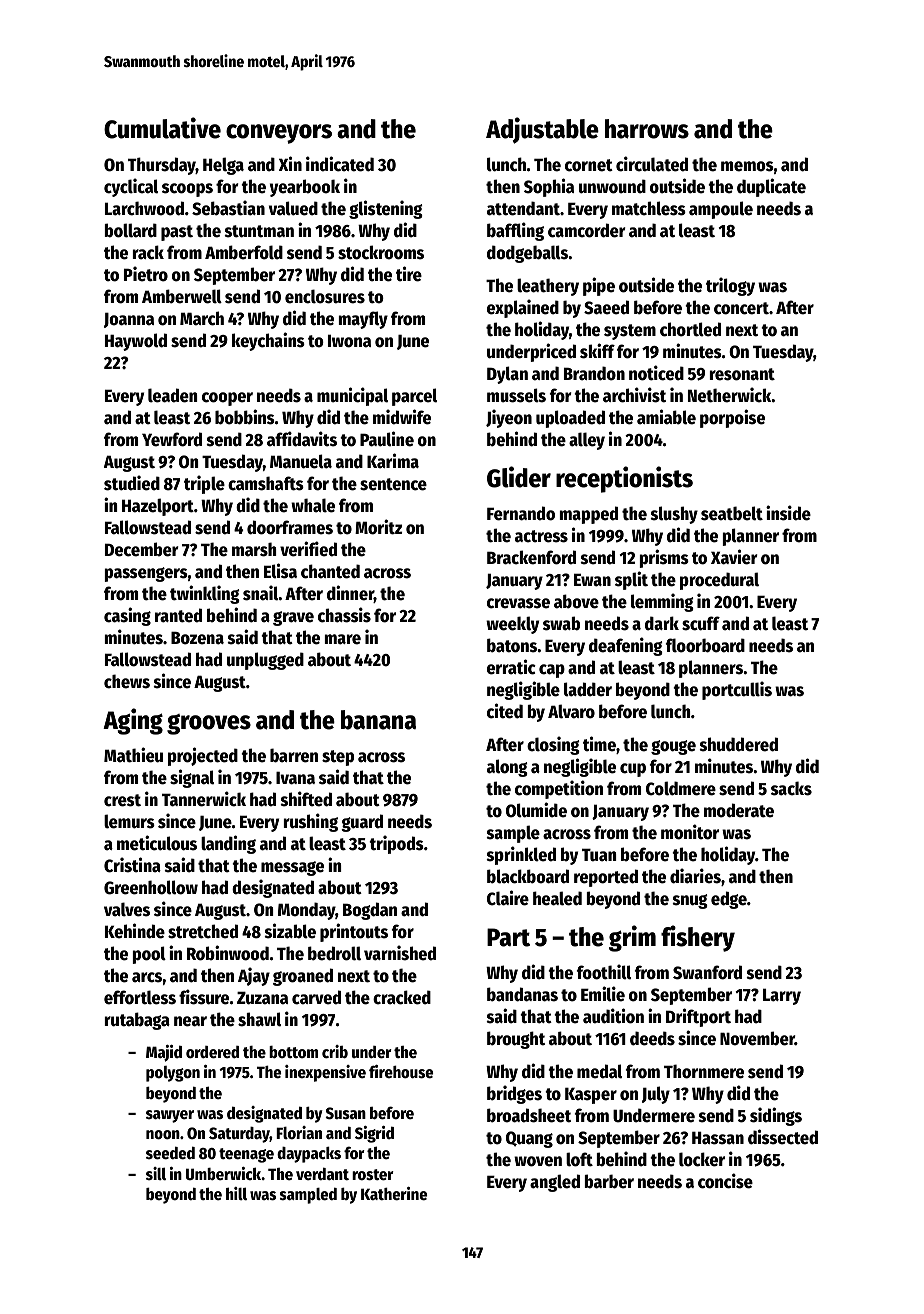 The width and height of the page is (924, 1314). What do you see at coordinates (734, 557) in the page?
I see `Xavier` at bounding box center [734, 557].
